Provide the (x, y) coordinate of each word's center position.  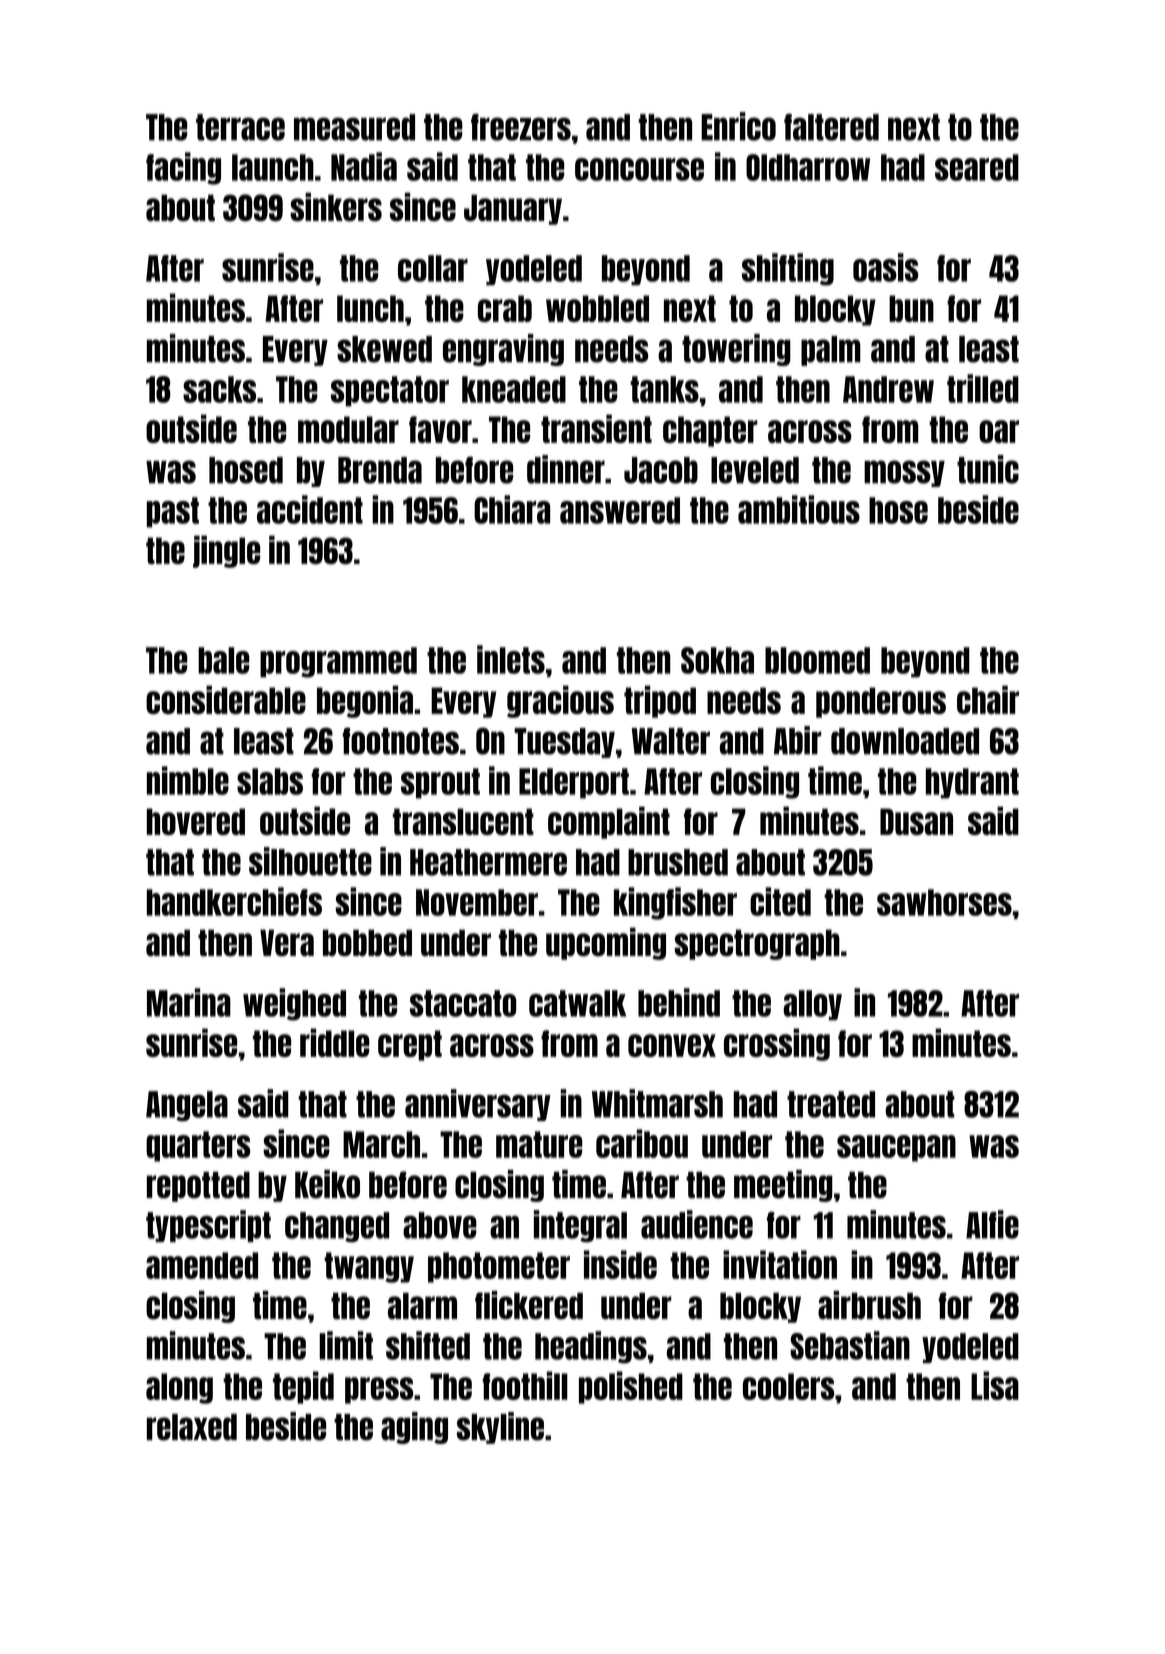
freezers (521, 127)
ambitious (799, 509)
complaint (609, 822)
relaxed (192, 1427)
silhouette (310, 861)
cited (780, 901)
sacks (219, 389)
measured (354, 127)
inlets (511, 659)
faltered (831, 127)
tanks (664, 389)
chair (988, 699)
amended (202, 1265)
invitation (780, 1264)
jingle (226, 551)
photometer (499, 1267)
